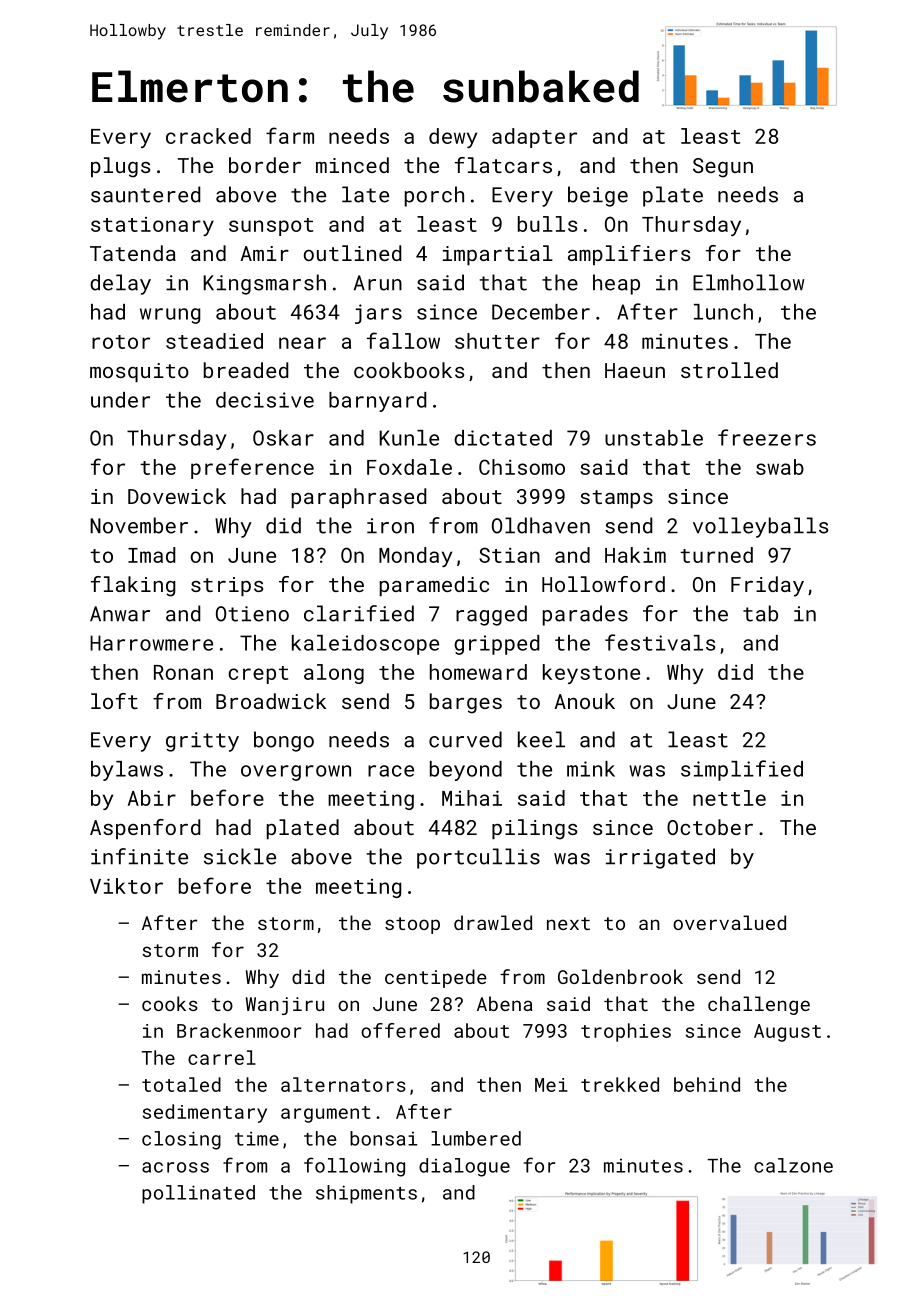 The image size is (924, 1311). Describe the element at coordinates (152, 798) in the page. I see `Abir` at that location.
